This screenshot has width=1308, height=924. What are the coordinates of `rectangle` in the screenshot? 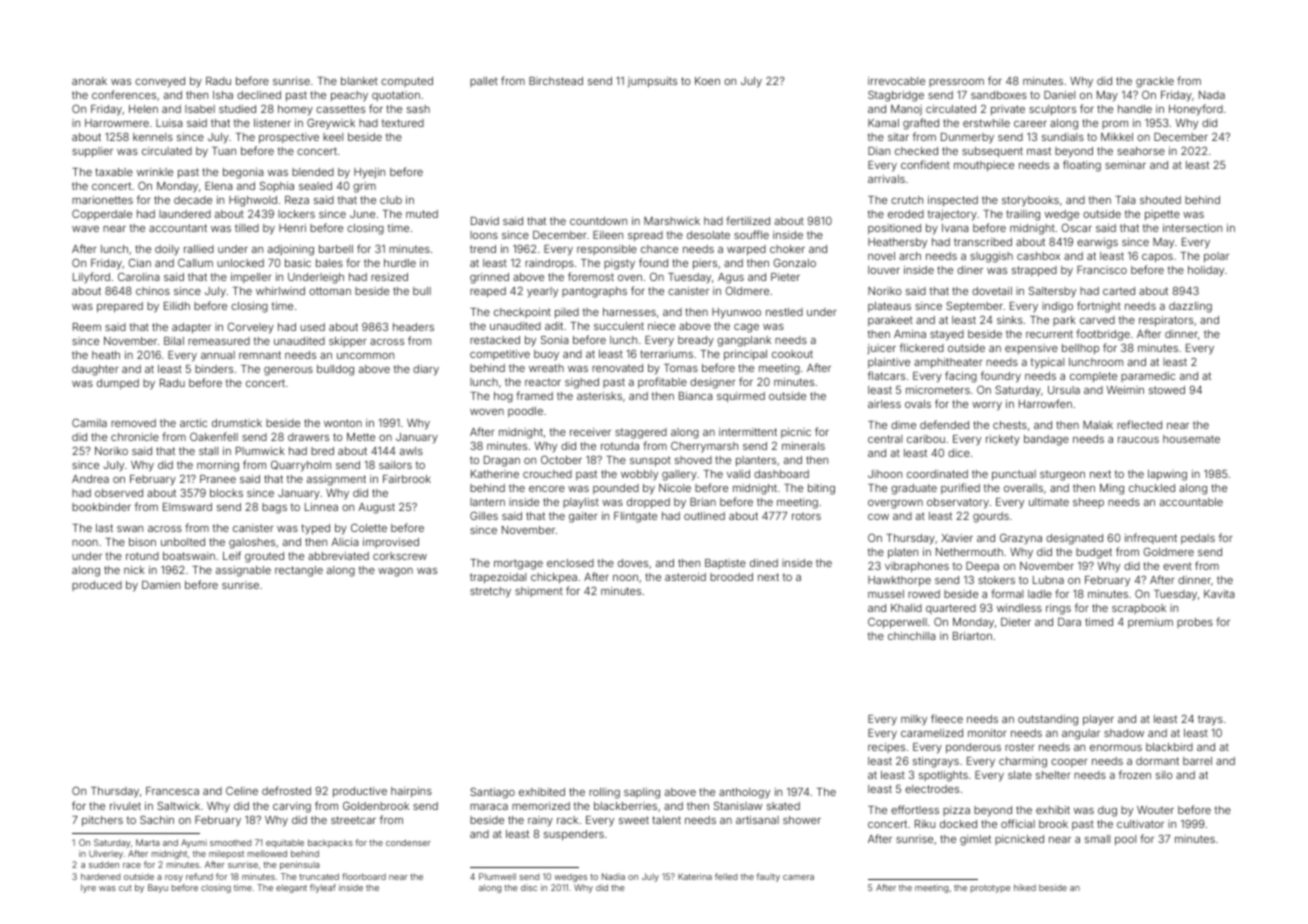 It's located at (299, 571).
